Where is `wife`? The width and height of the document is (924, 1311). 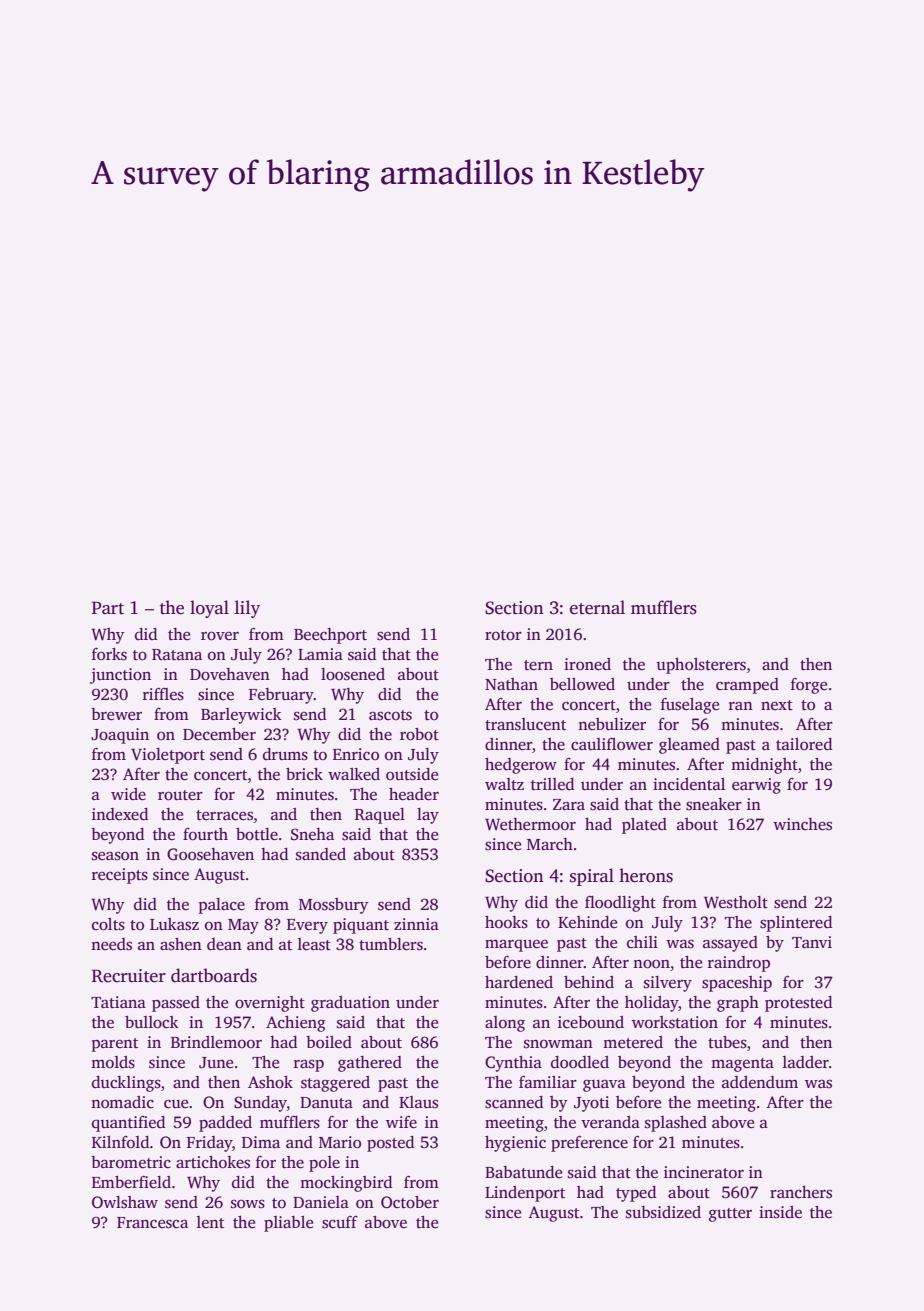
wife is located at coordinates (401, 1122).
